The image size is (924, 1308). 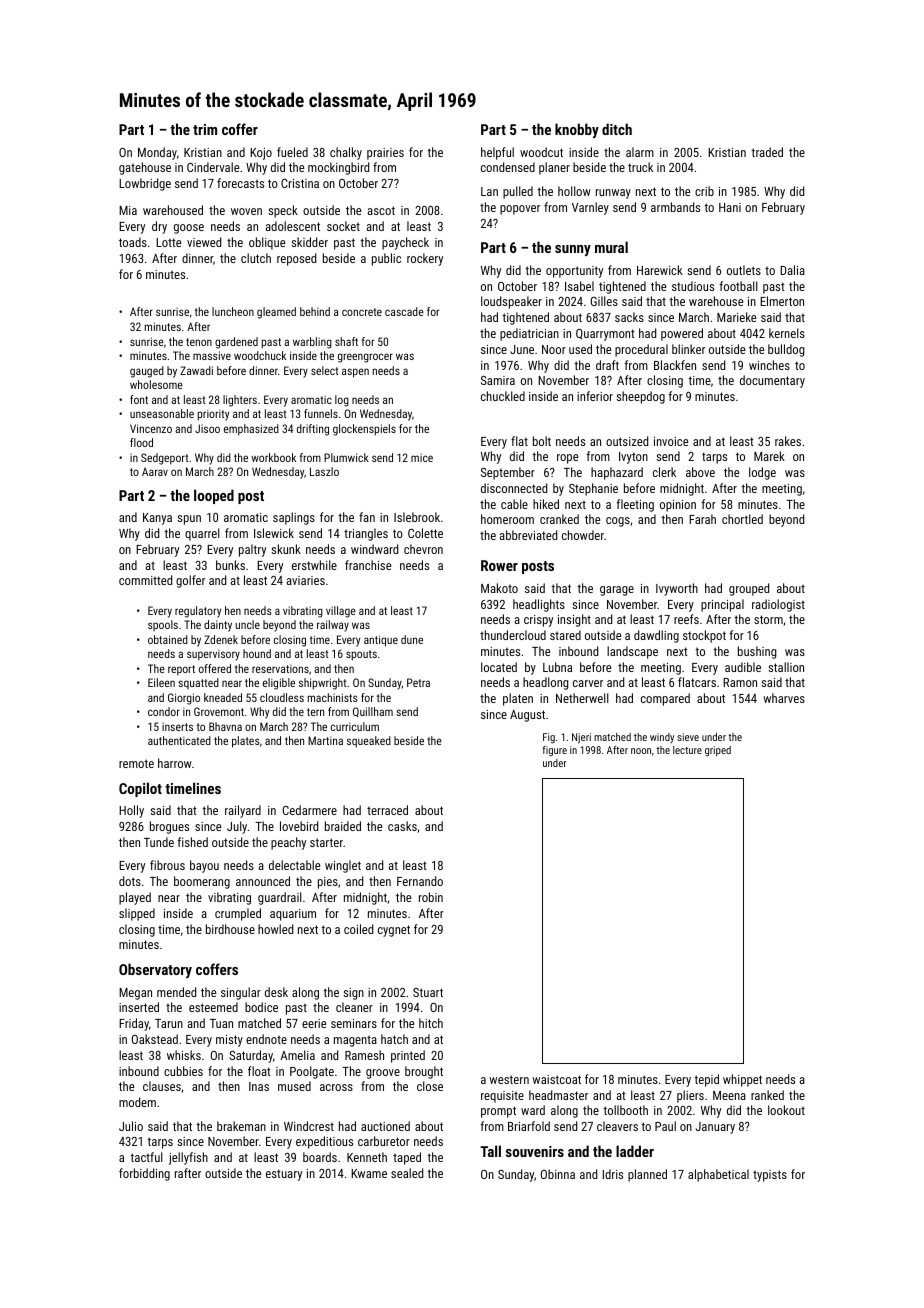 What do you see at coordinates (431, 897) in the document?
I see `robin` at bounding box center [431, 897].
